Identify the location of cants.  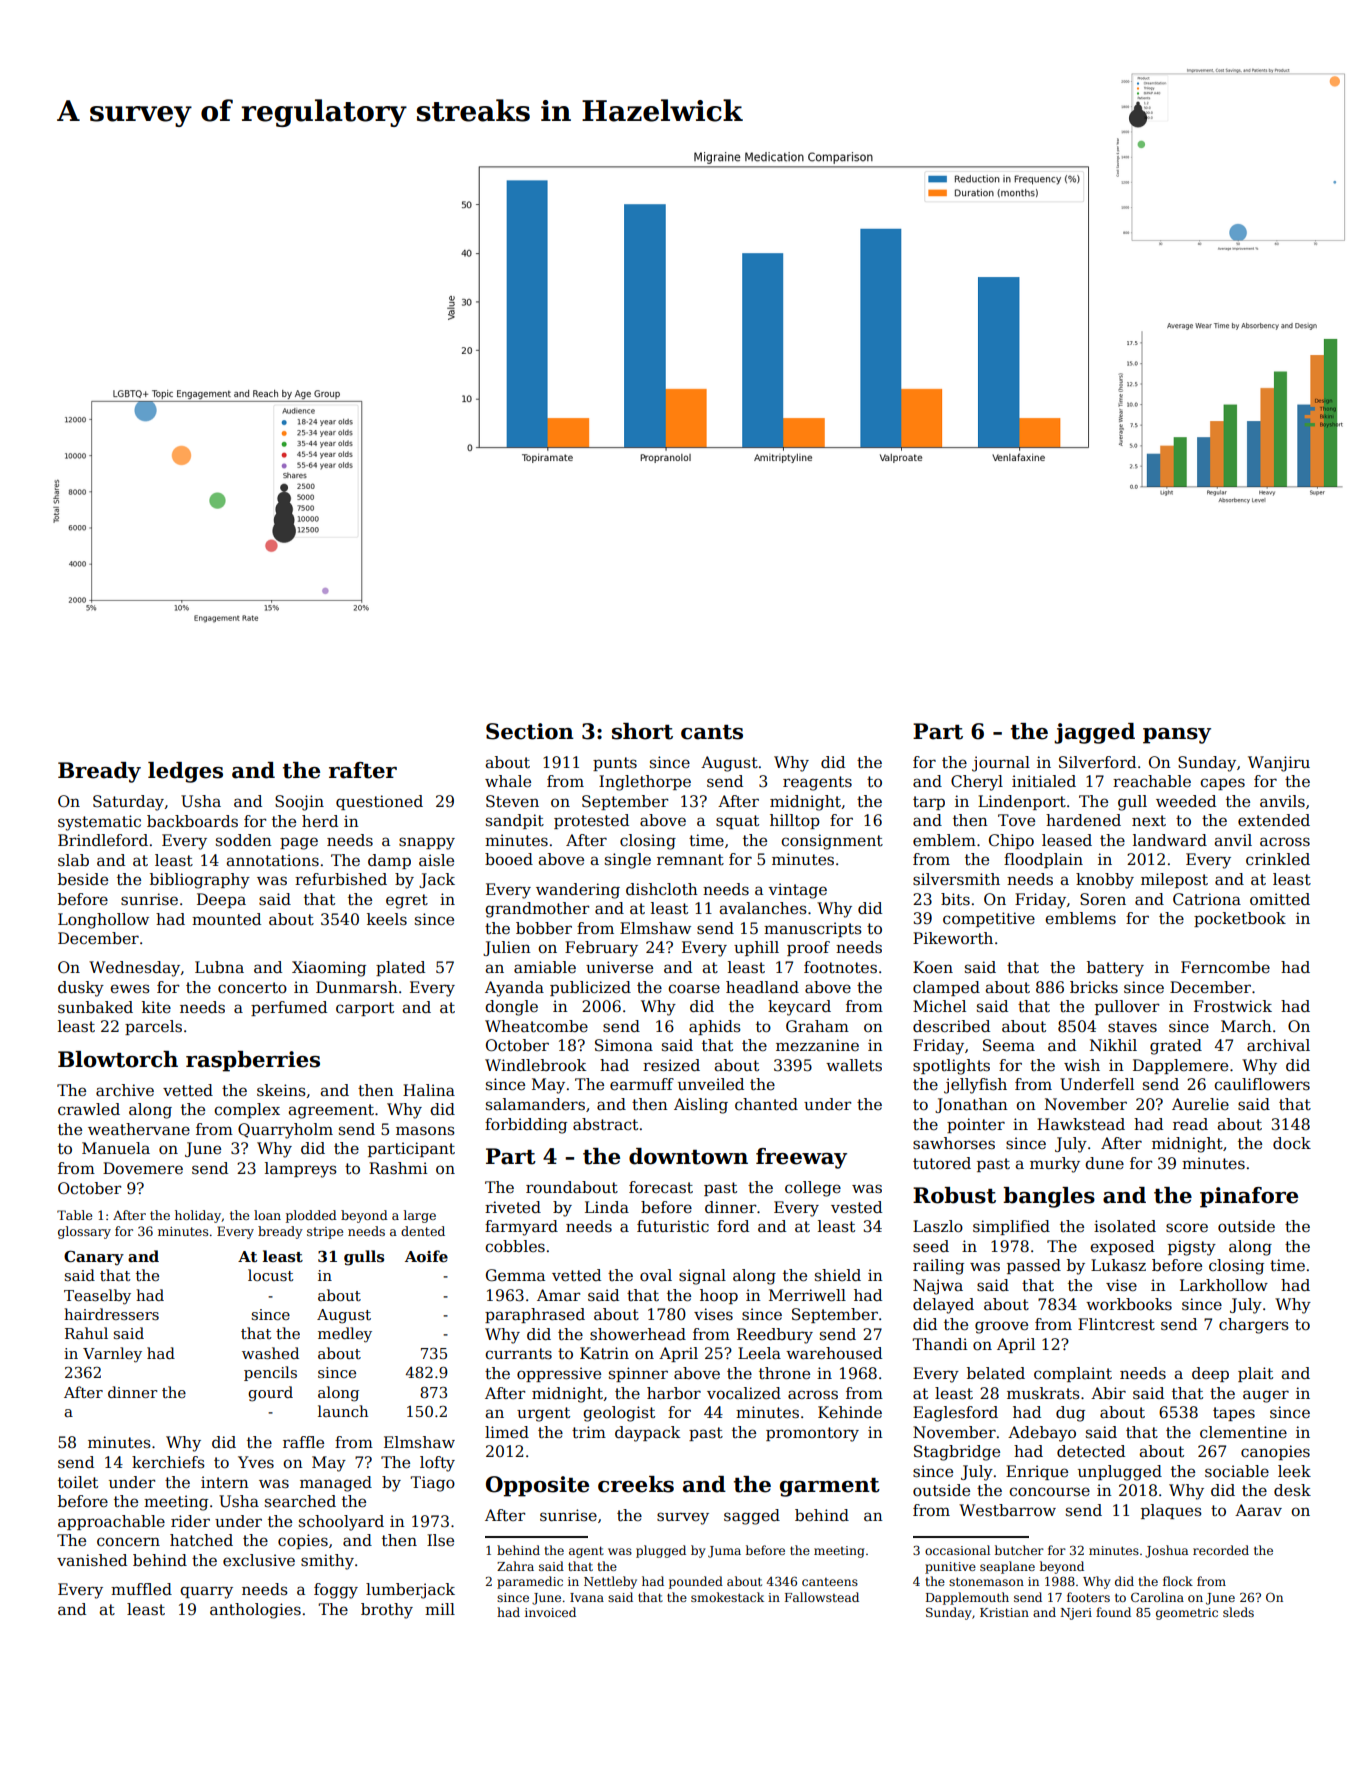
(712, 732).
